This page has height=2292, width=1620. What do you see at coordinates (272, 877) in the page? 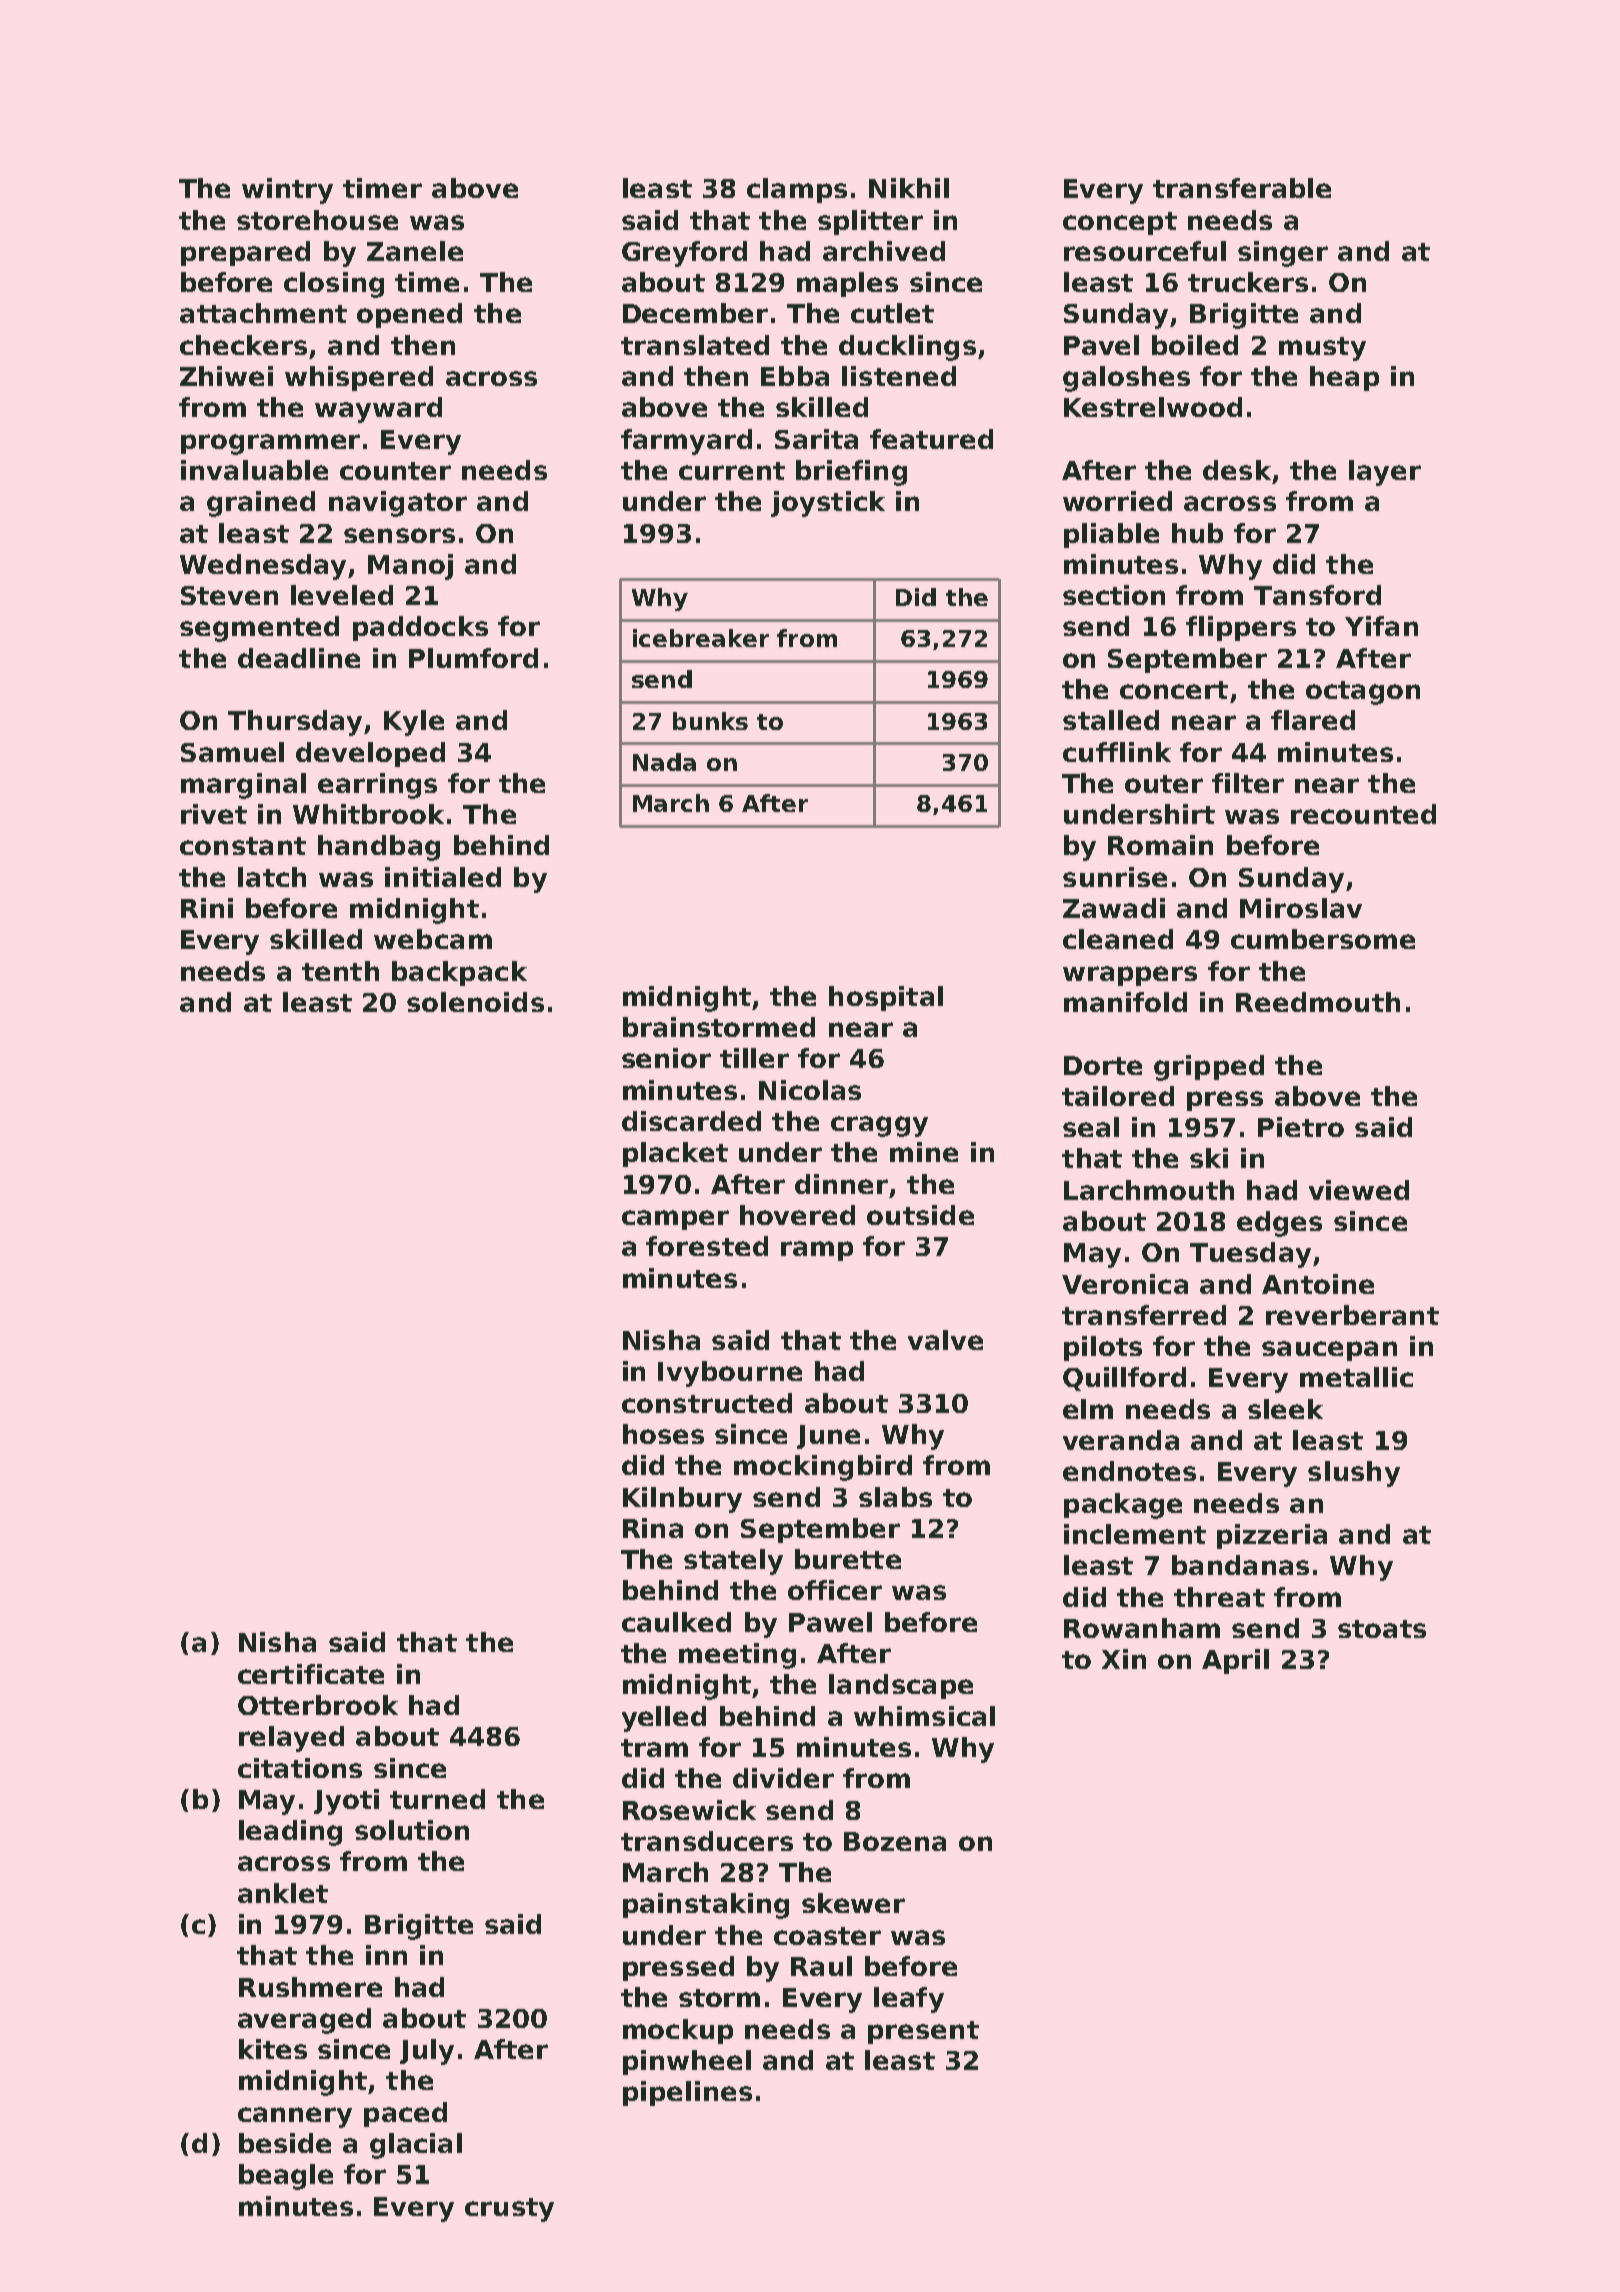
I see `latch` at bounding box center [272, 877].
